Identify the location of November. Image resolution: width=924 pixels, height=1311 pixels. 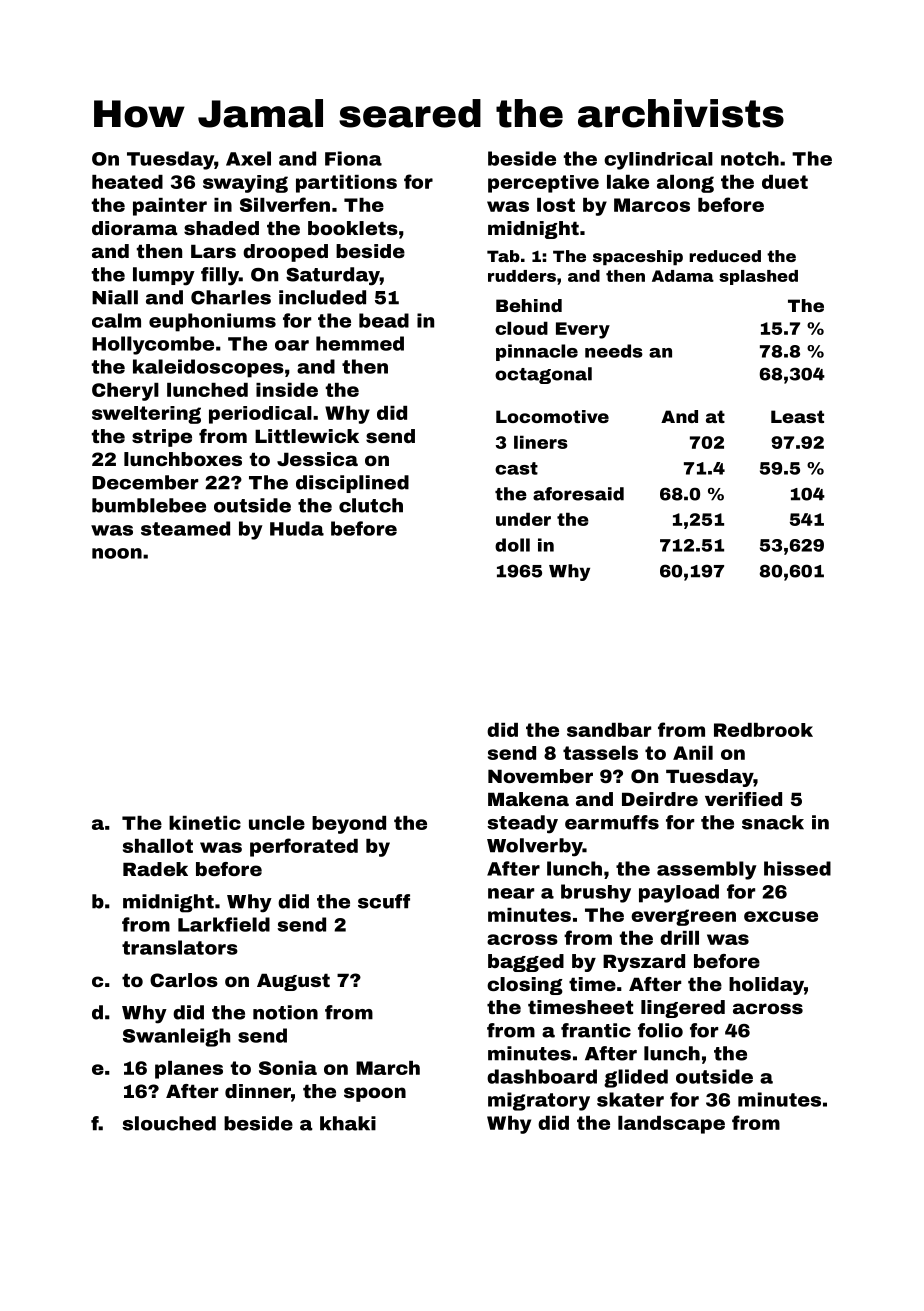
(540, 776).
